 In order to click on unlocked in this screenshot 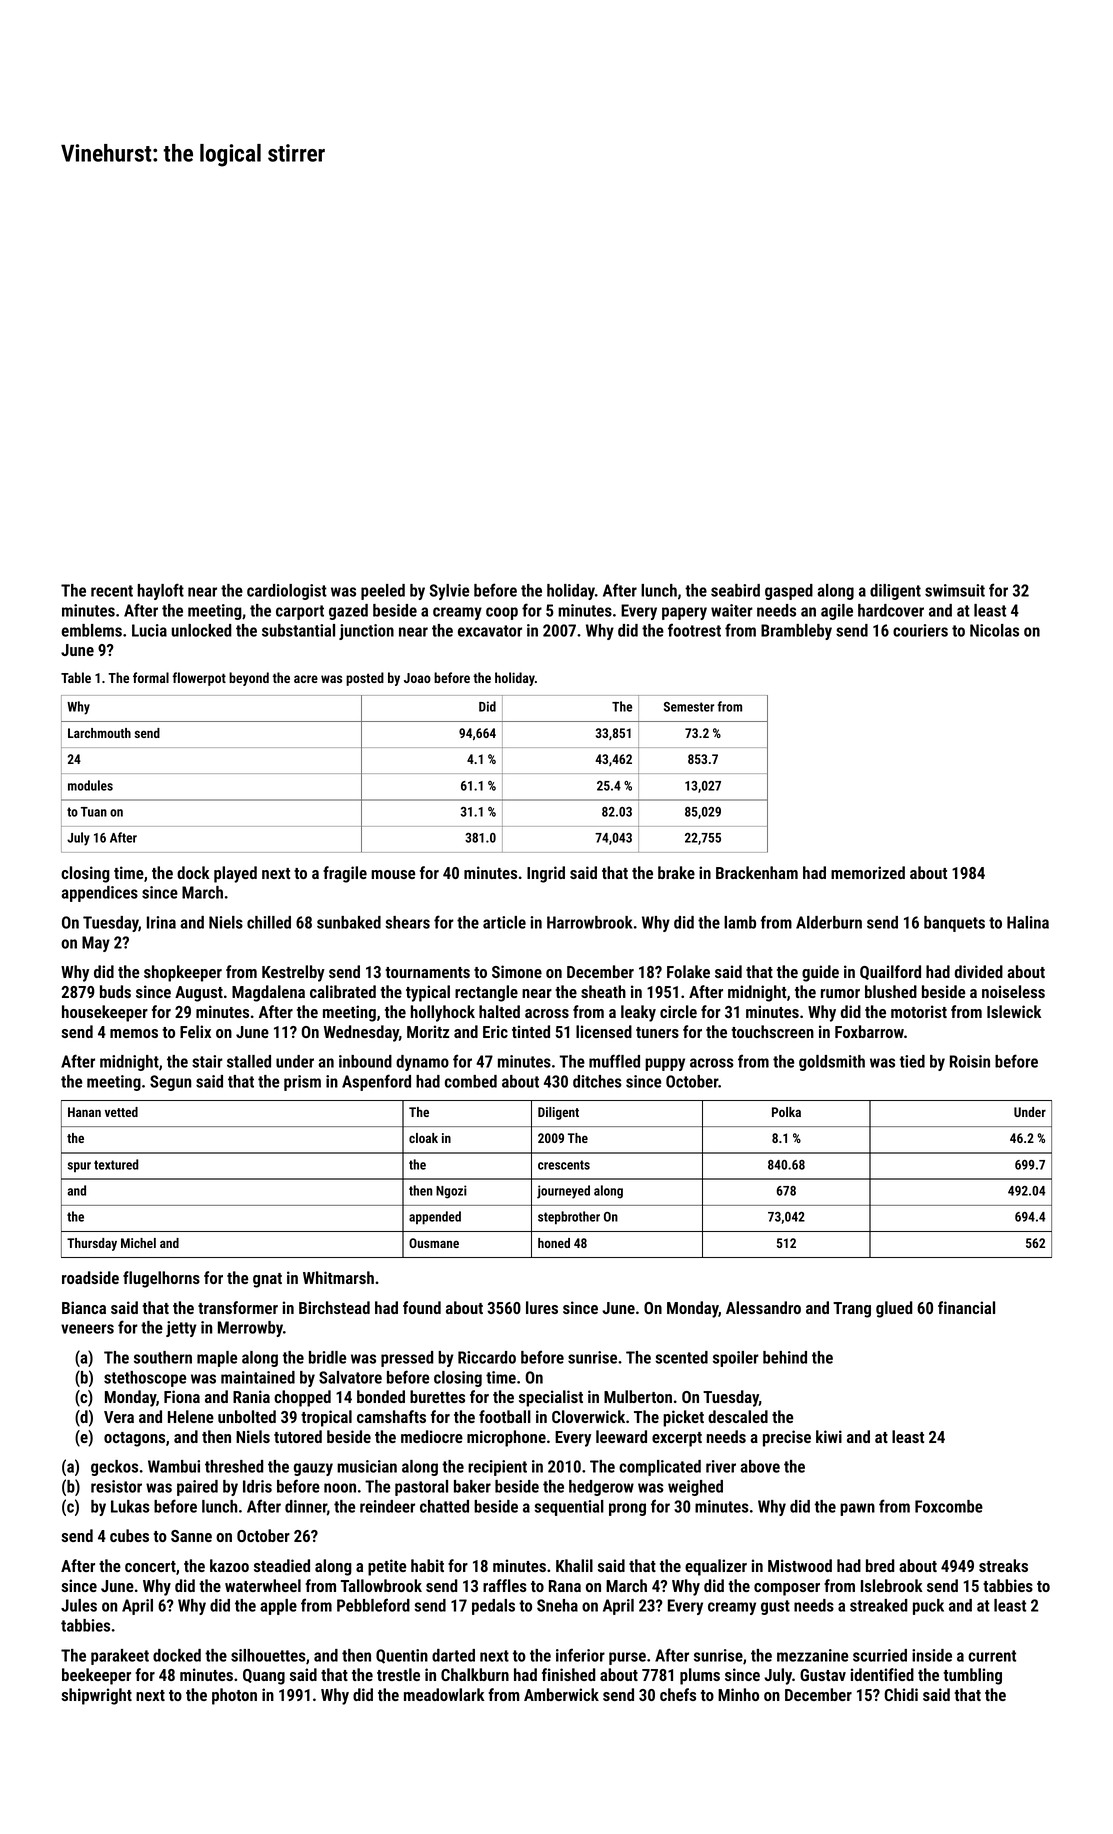, I will do `click(202, 630)`.
